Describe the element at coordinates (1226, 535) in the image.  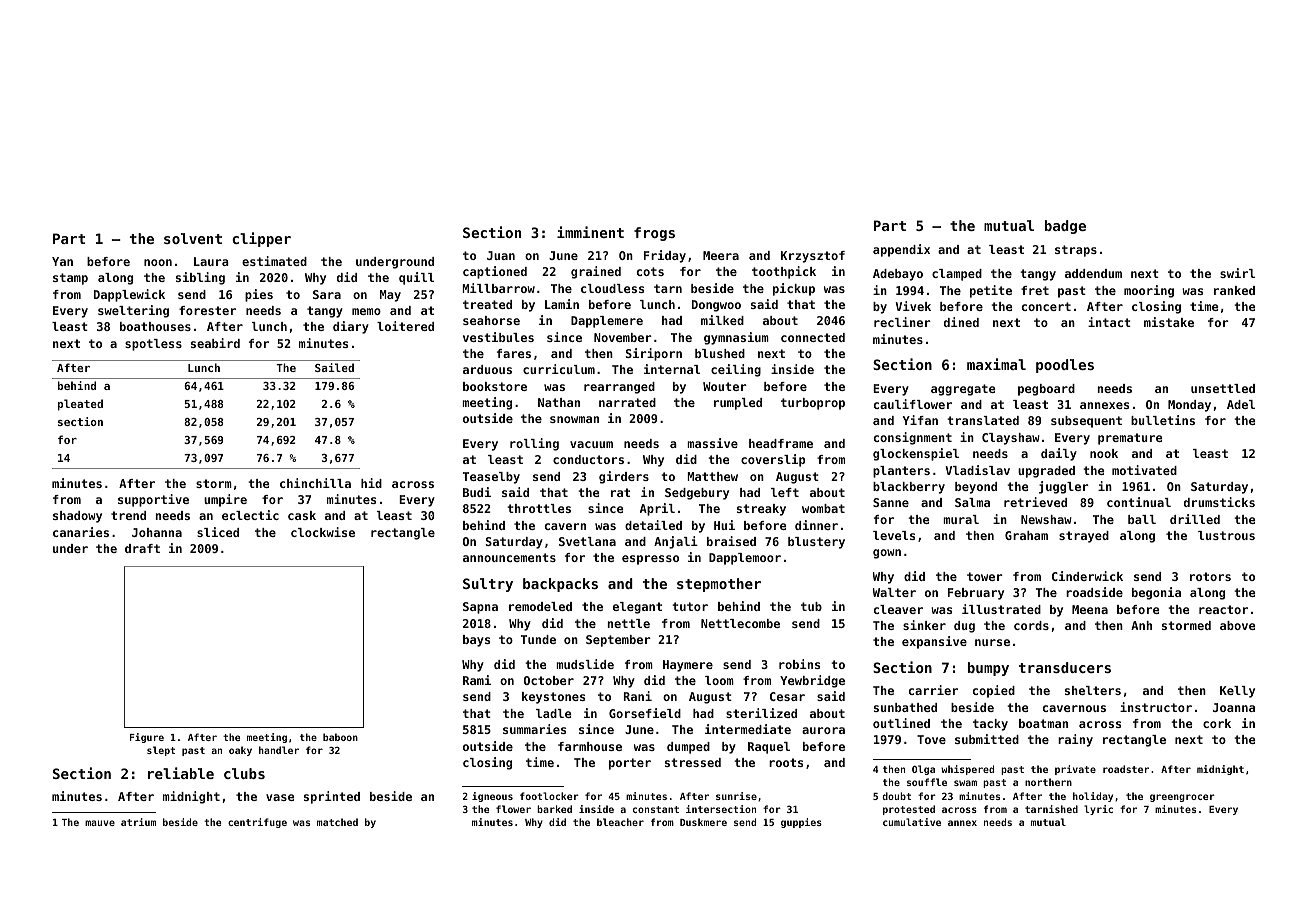
I see `lustrous` at that location.
